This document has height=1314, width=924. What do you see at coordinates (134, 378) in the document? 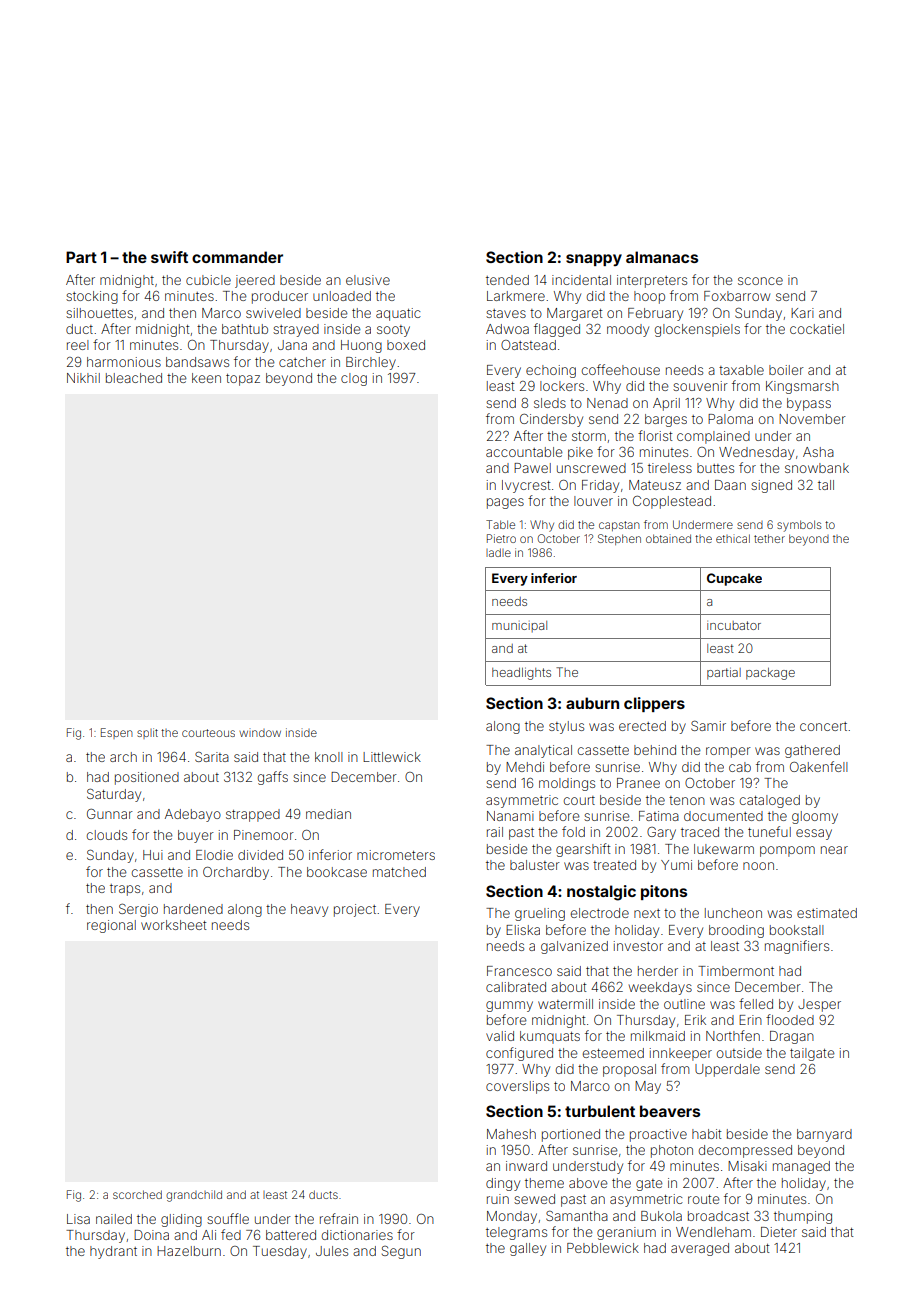
I see `bleached` at bounding box center [134, 378].
